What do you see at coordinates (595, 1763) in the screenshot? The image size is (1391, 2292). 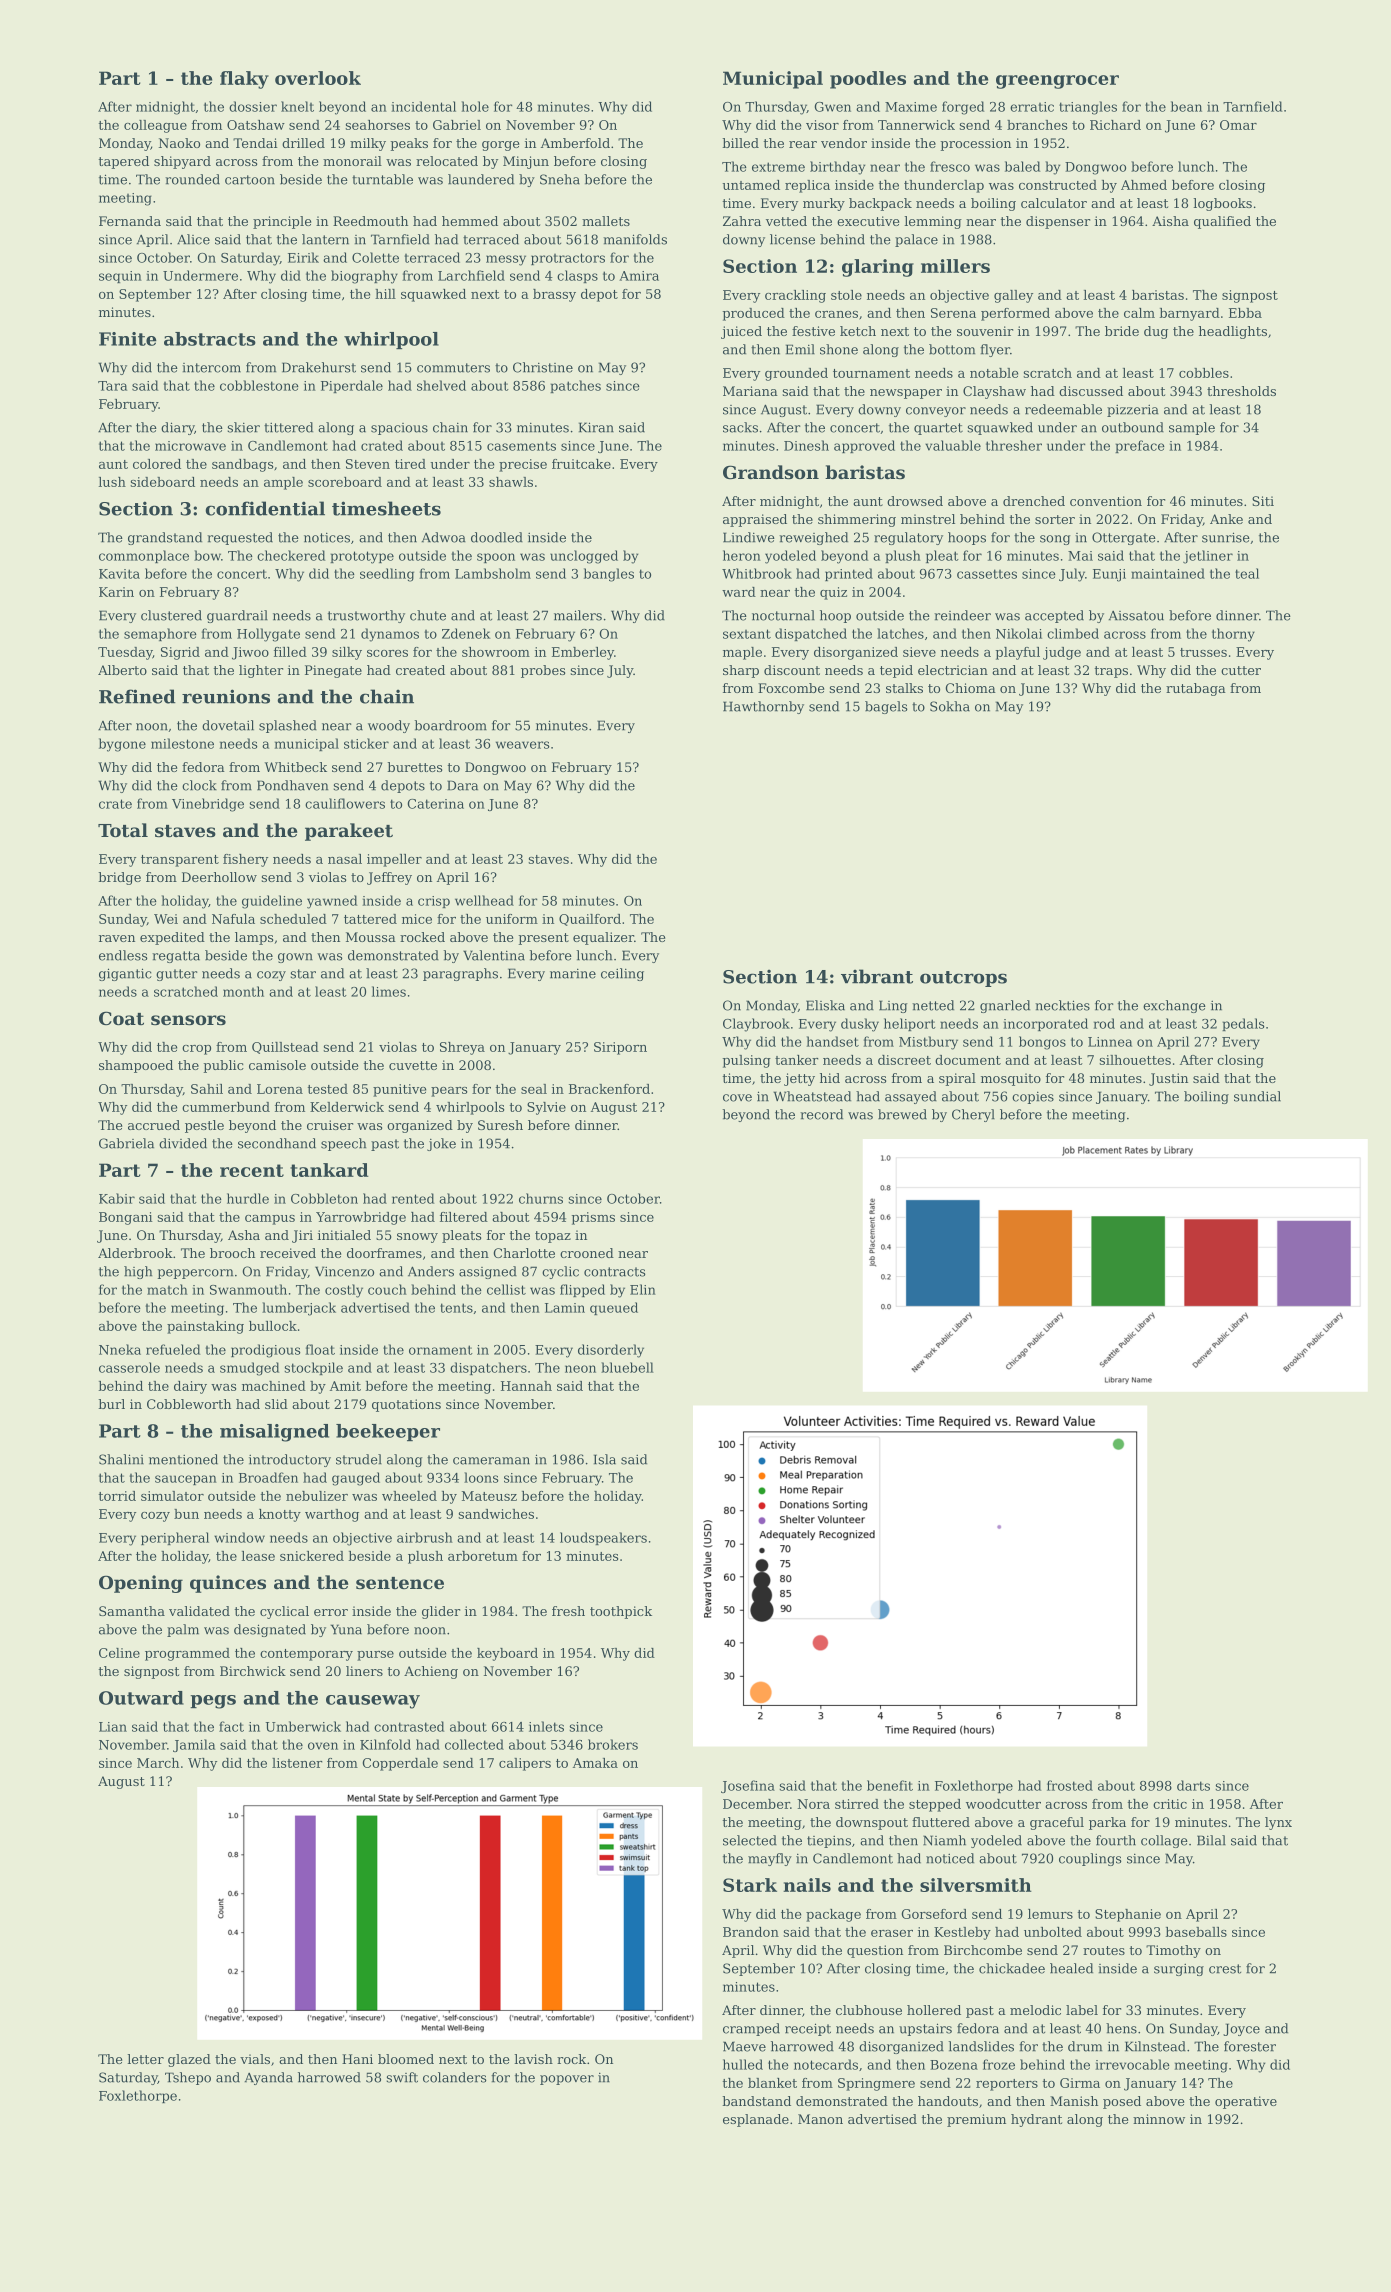 I see `Amaka` at bounding box center [595, 1763].
